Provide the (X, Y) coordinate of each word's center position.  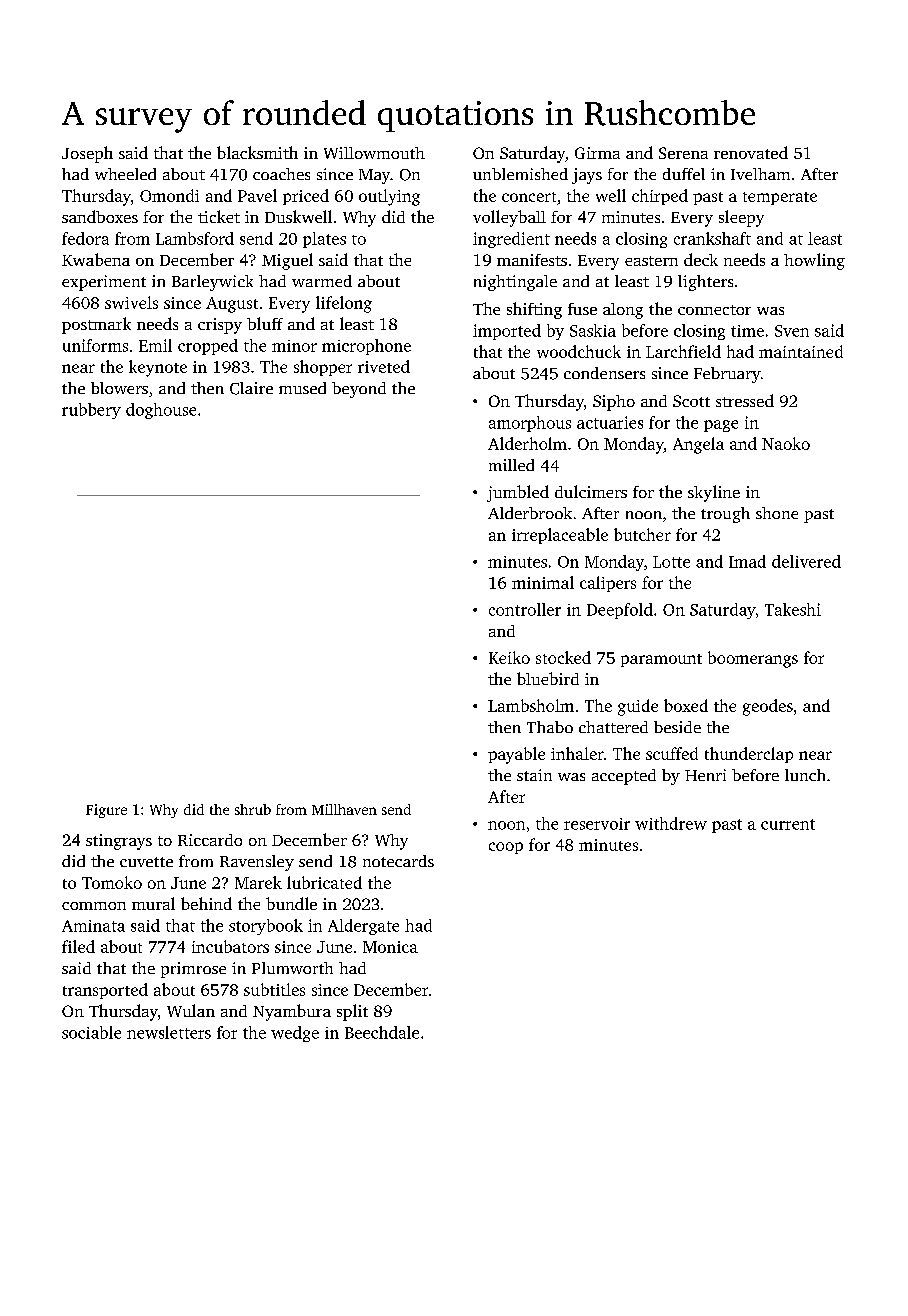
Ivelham (760, 174)
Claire (251, 388)
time (747, 331)
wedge (295, 1034)
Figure (106, 811)
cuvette (146, 862)
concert (529, 197)
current (788, 824)
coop (506, 848)
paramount (661, 660)
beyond (359, 390)
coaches (281, 174)
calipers (608, 584)
